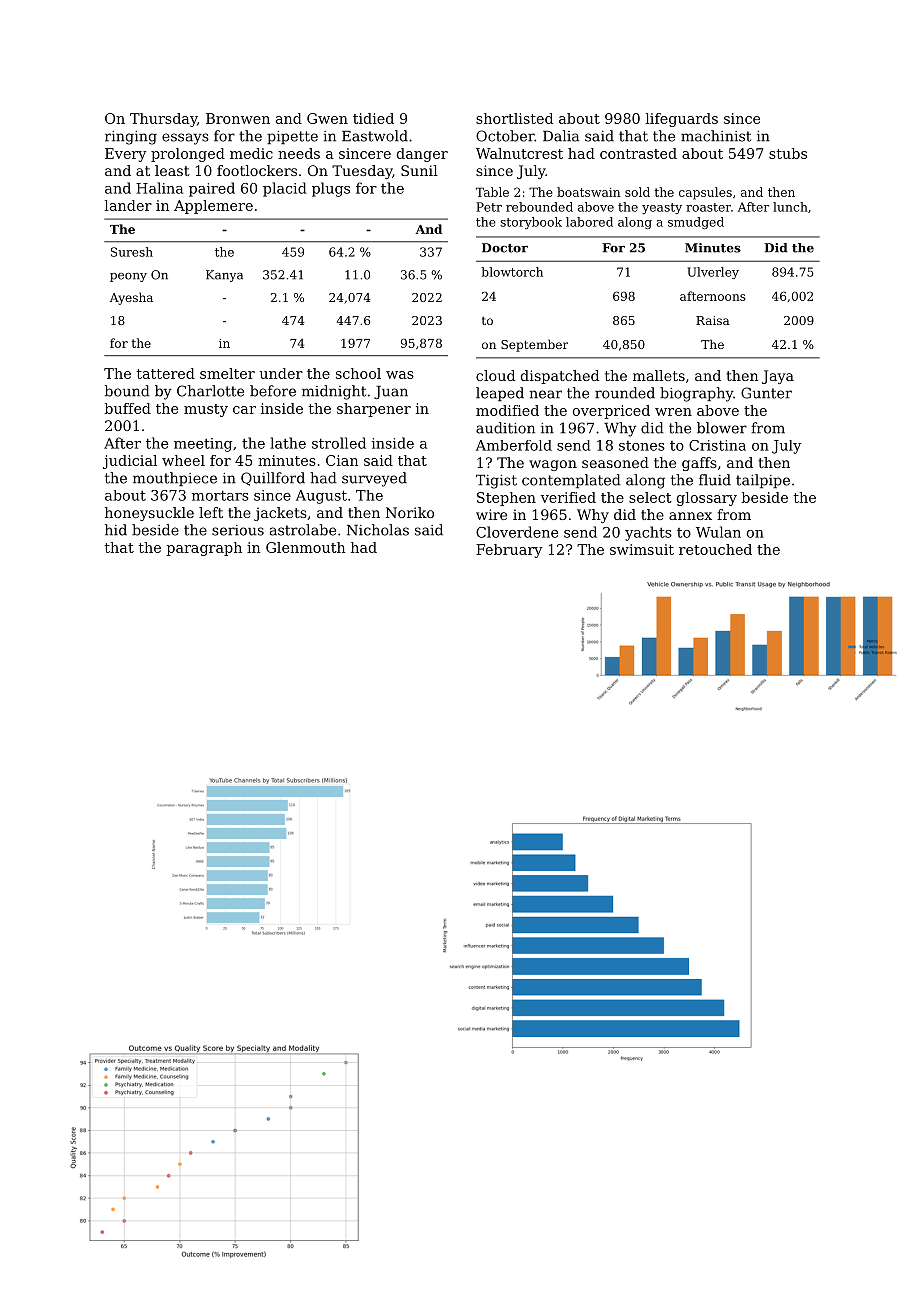  What do you see at coordinates (716, 136) in the screenshot?
I see `machinist` at bounding box center [716, 136].
